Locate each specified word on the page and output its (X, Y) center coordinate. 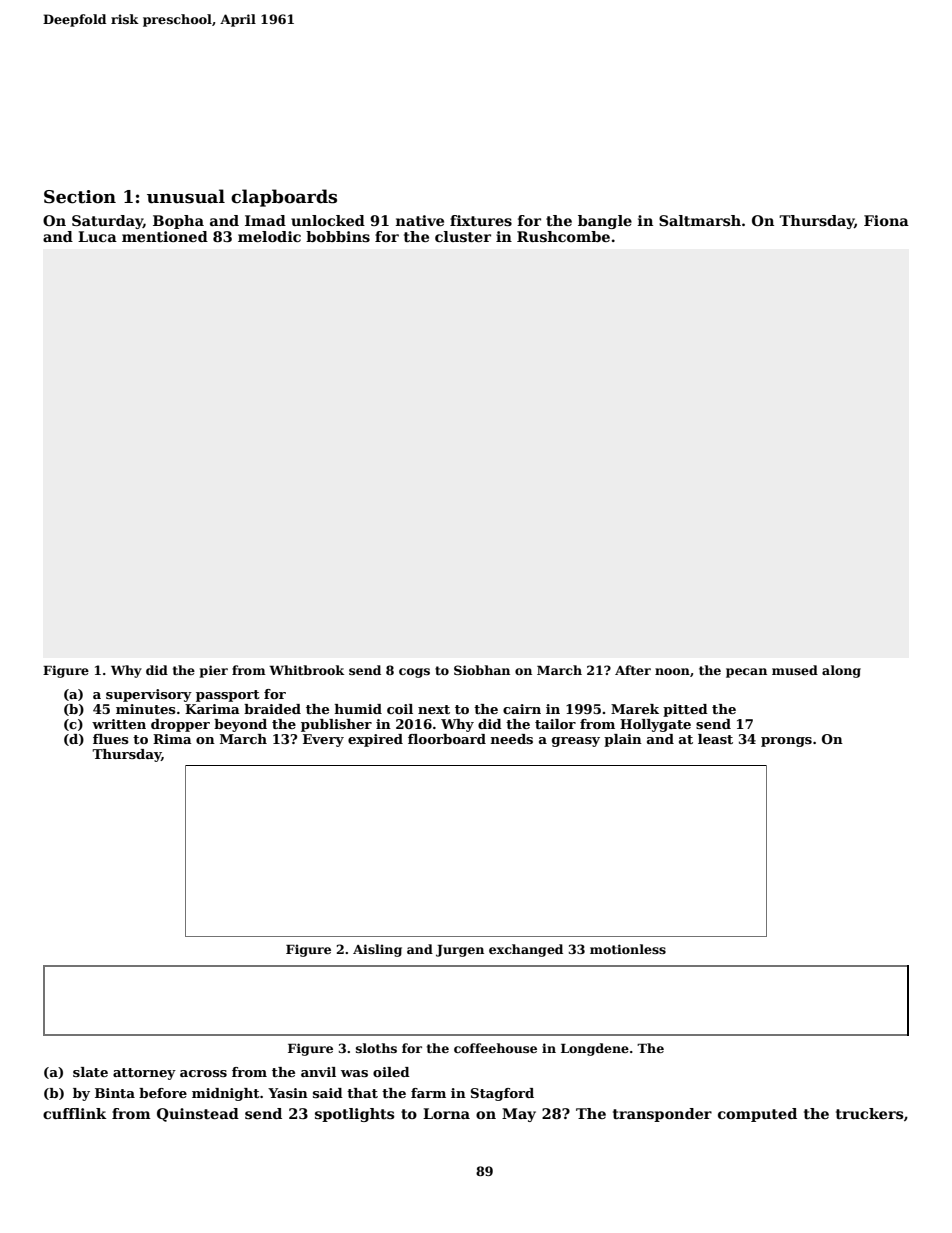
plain (623, 740)
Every (323, 740)
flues (111, 739)
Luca (97, 236)
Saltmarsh (700, 220)
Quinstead (198, 1115)
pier (214, 671)
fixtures (481, 220)
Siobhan (482, 670)
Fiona (886, 220)
